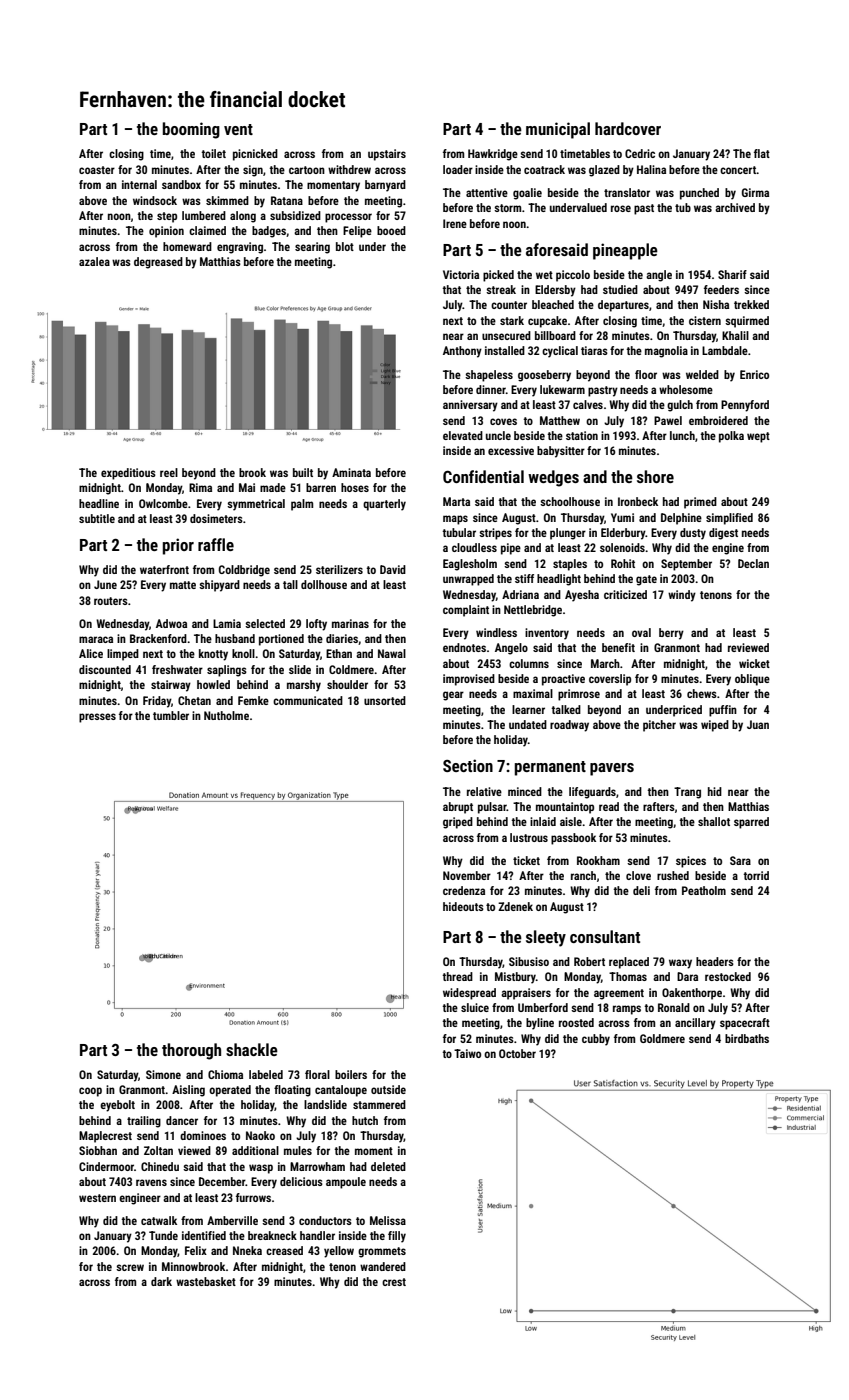 The height and width of the image is (1400, 849). What do you see at coordinates (164, 569) in the image?
I see `waterfront` at bounding box center [164, 569].
